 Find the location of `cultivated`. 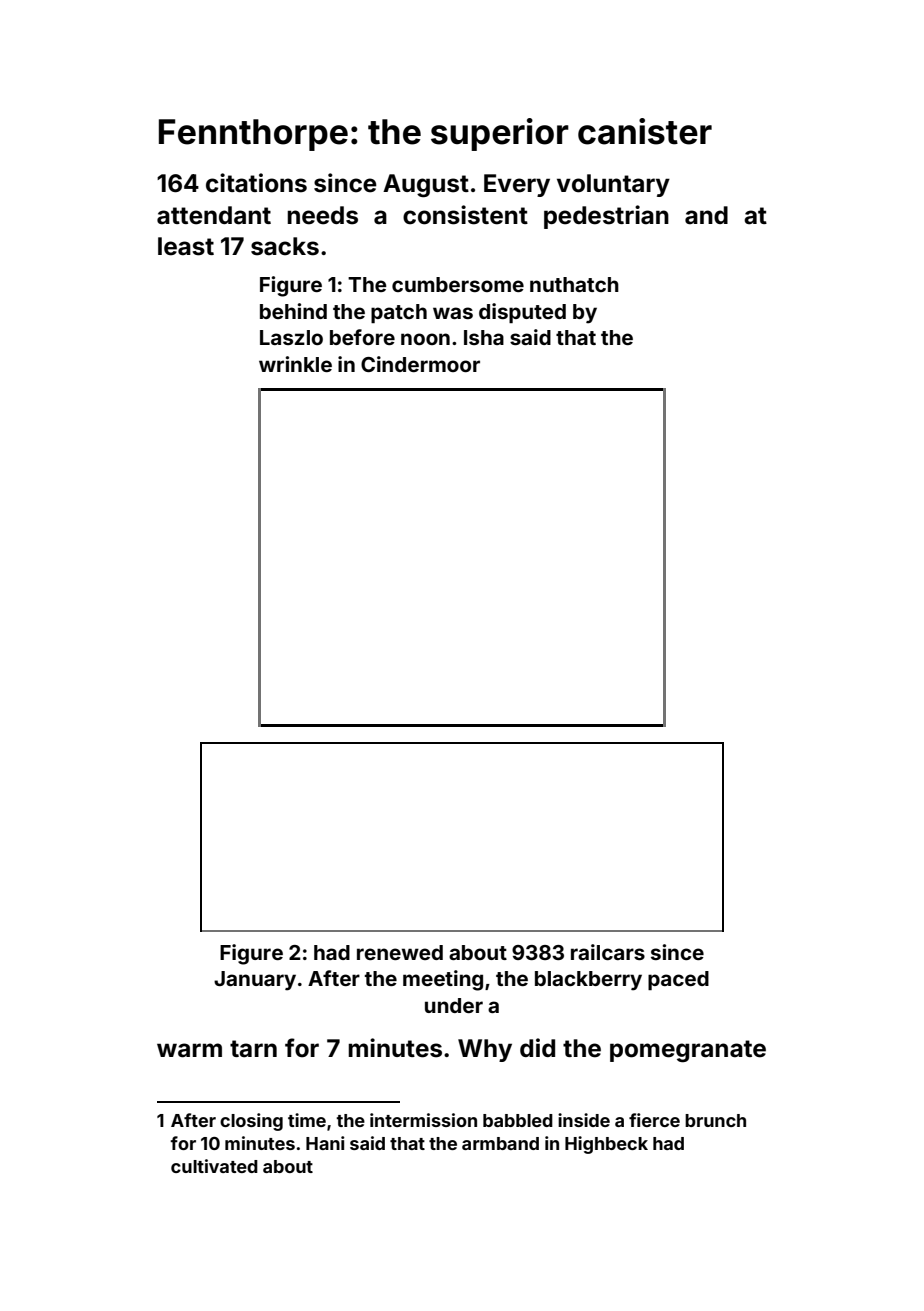

cultivated is located at coordinates (214, 1166).
